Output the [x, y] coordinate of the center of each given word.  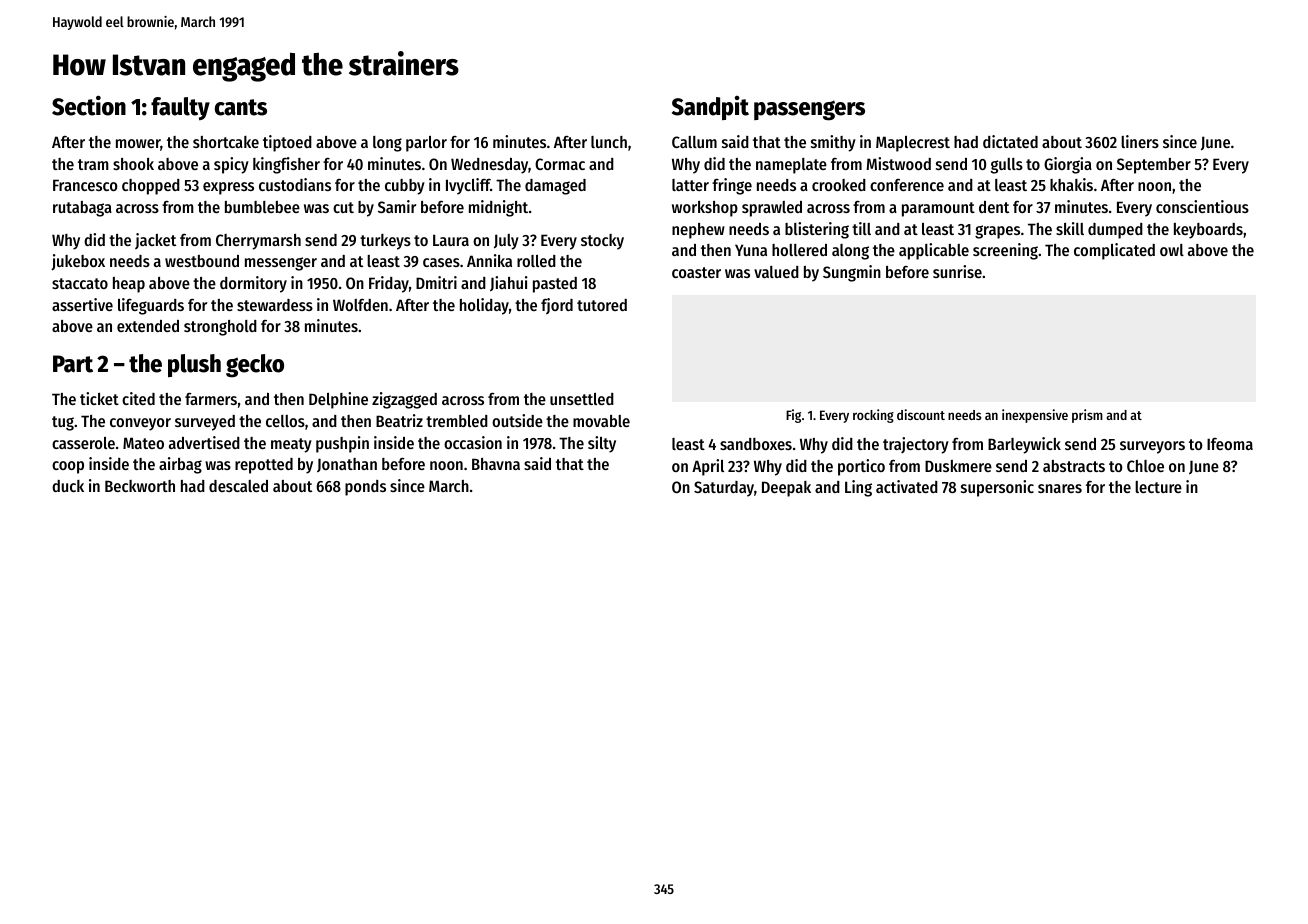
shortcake [226, 142]
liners [1140, 141]
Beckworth [140, 486]
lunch [609, 142]
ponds [365, 488]
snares [1060, 488]
